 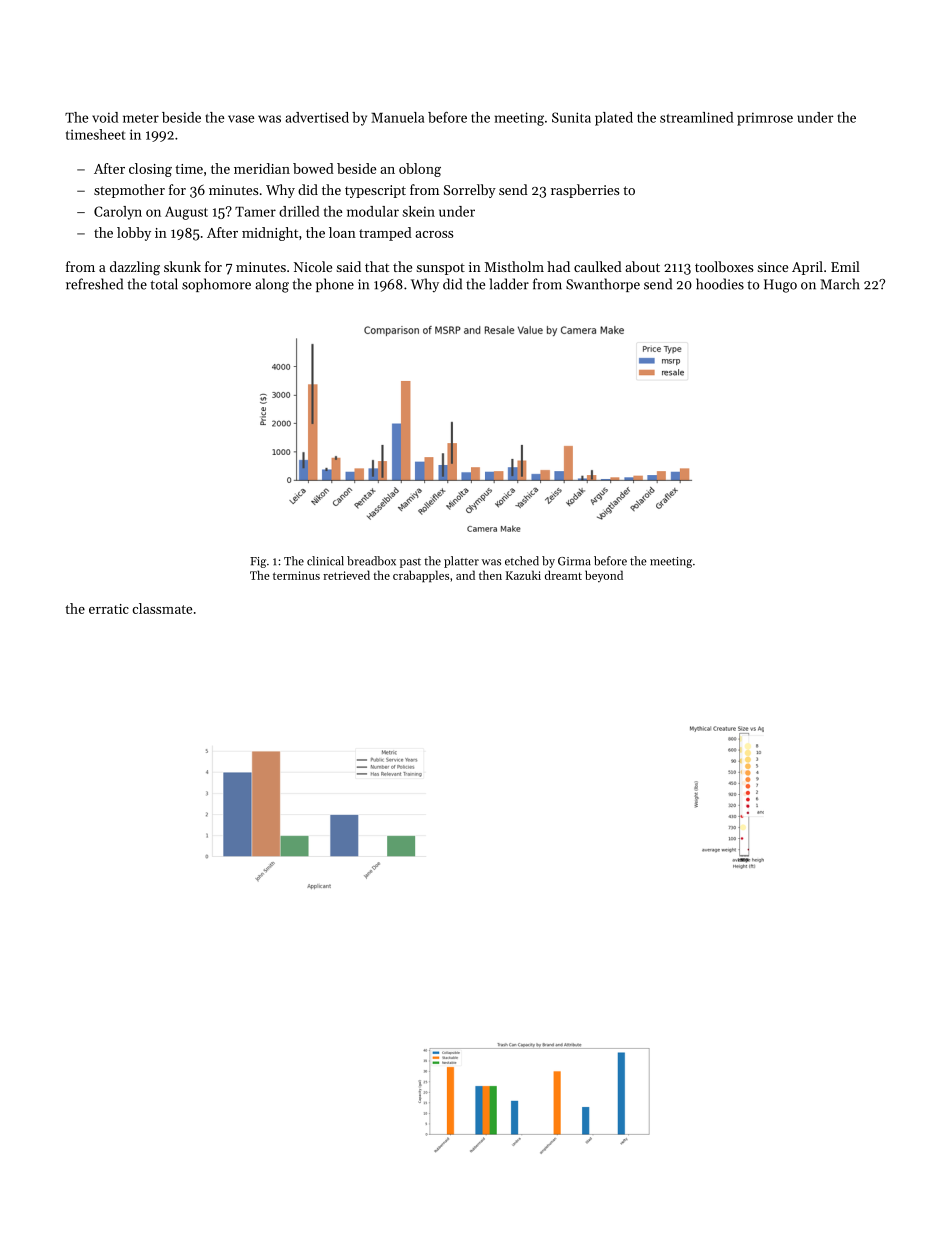 What do you see at coordinates (241, 119) in the page?
I see `vase` at bounding box center [241, 119].
